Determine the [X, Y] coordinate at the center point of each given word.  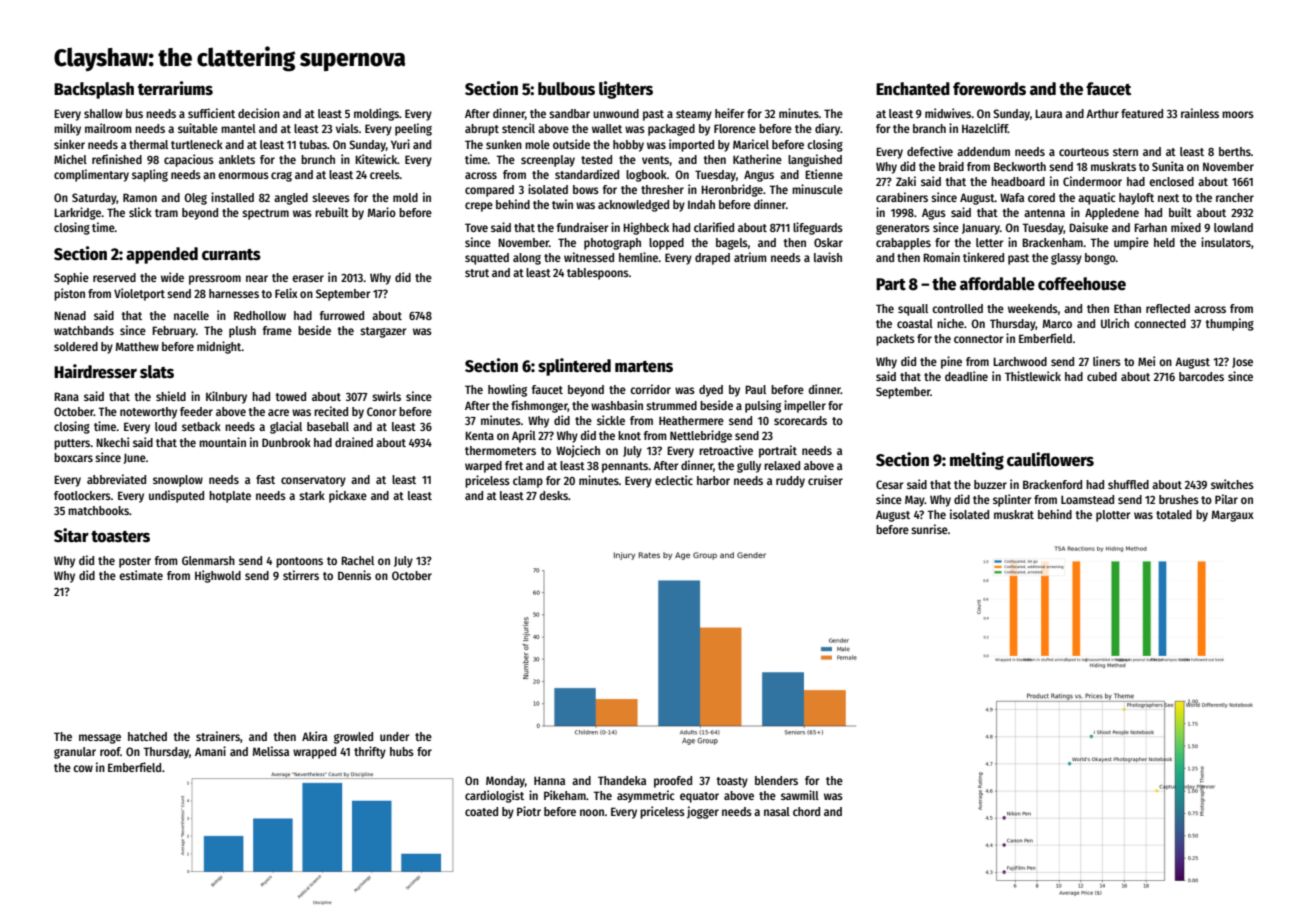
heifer [730, 113]
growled [353, 738]
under [395, 736]
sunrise [929, 529]
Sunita [1168, 166]
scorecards [800, 420]
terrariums [175, 88]
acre [278, 412]
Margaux [1233, 516]
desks [554, 495]
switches [1232, 484]
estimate [141, 575]
